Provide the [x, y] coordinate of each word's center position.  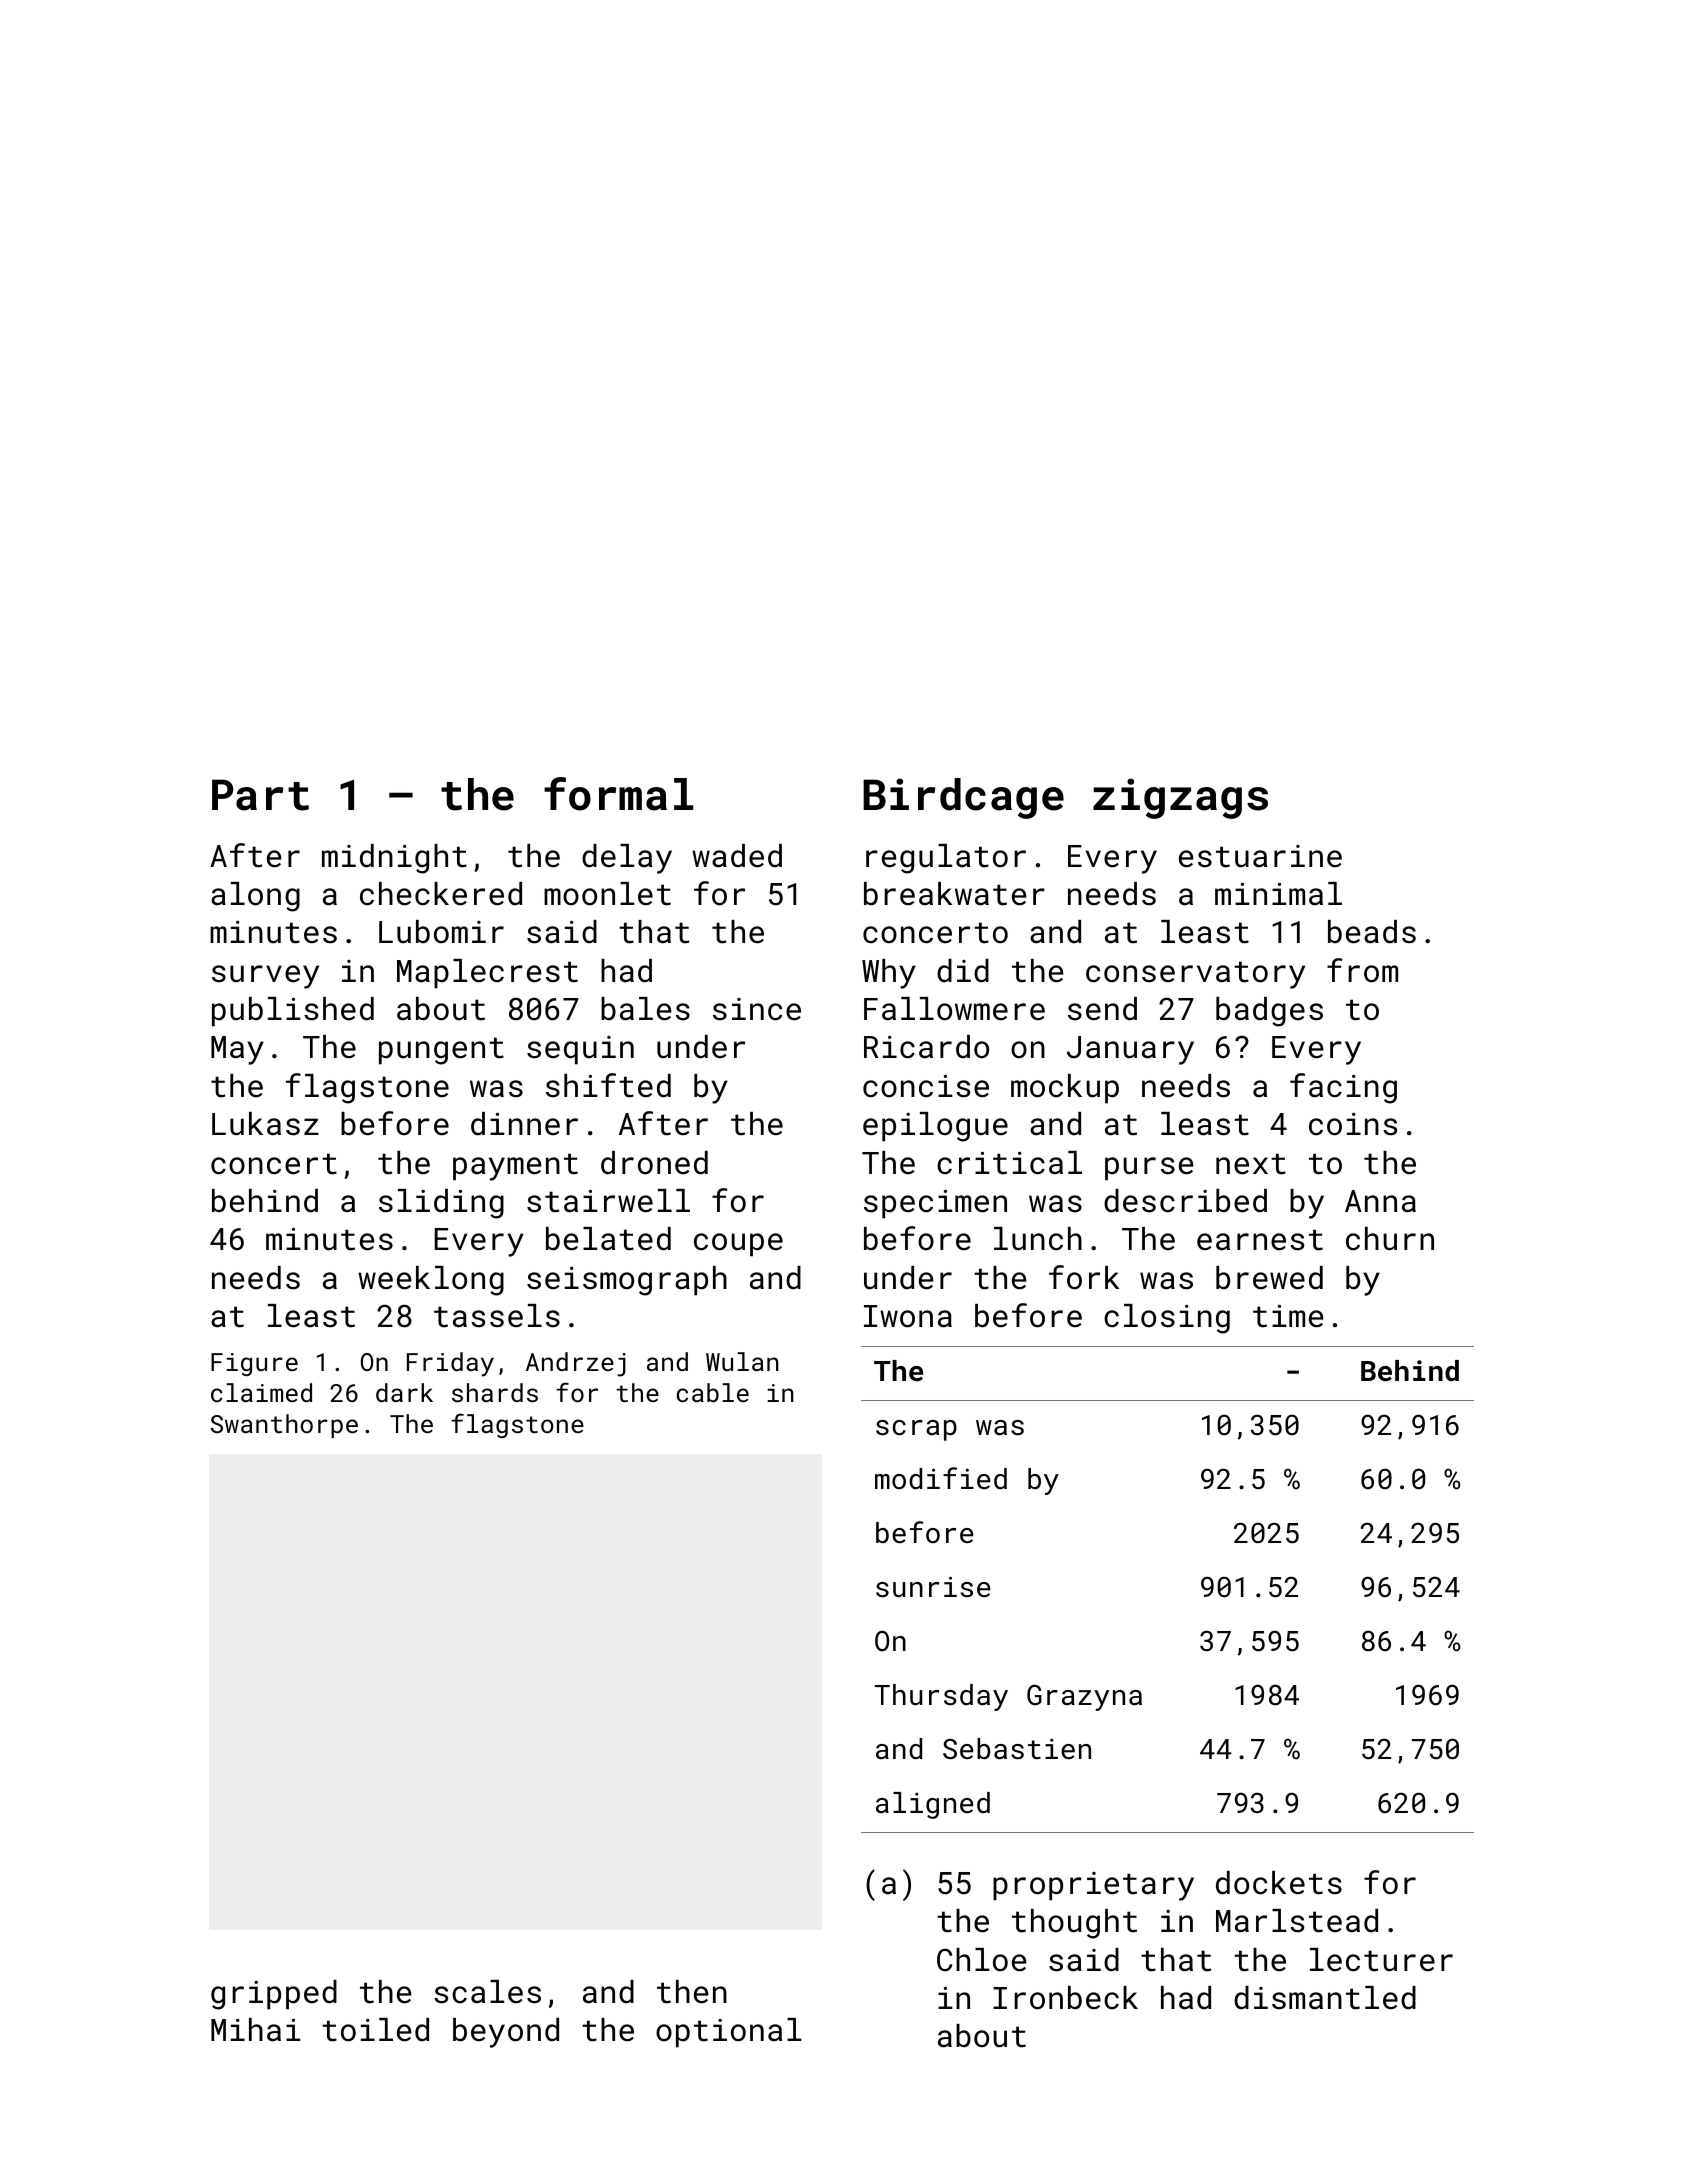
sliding [441, 1204]
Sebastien [1017, 1749]
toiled [375, 2030]
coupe [738, 1245]
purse [1149, 1169]
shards [495, 1392]
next [1251, 1164]
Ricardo [926, 1047]
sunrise [933, 1587]
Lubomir [441, 932]
